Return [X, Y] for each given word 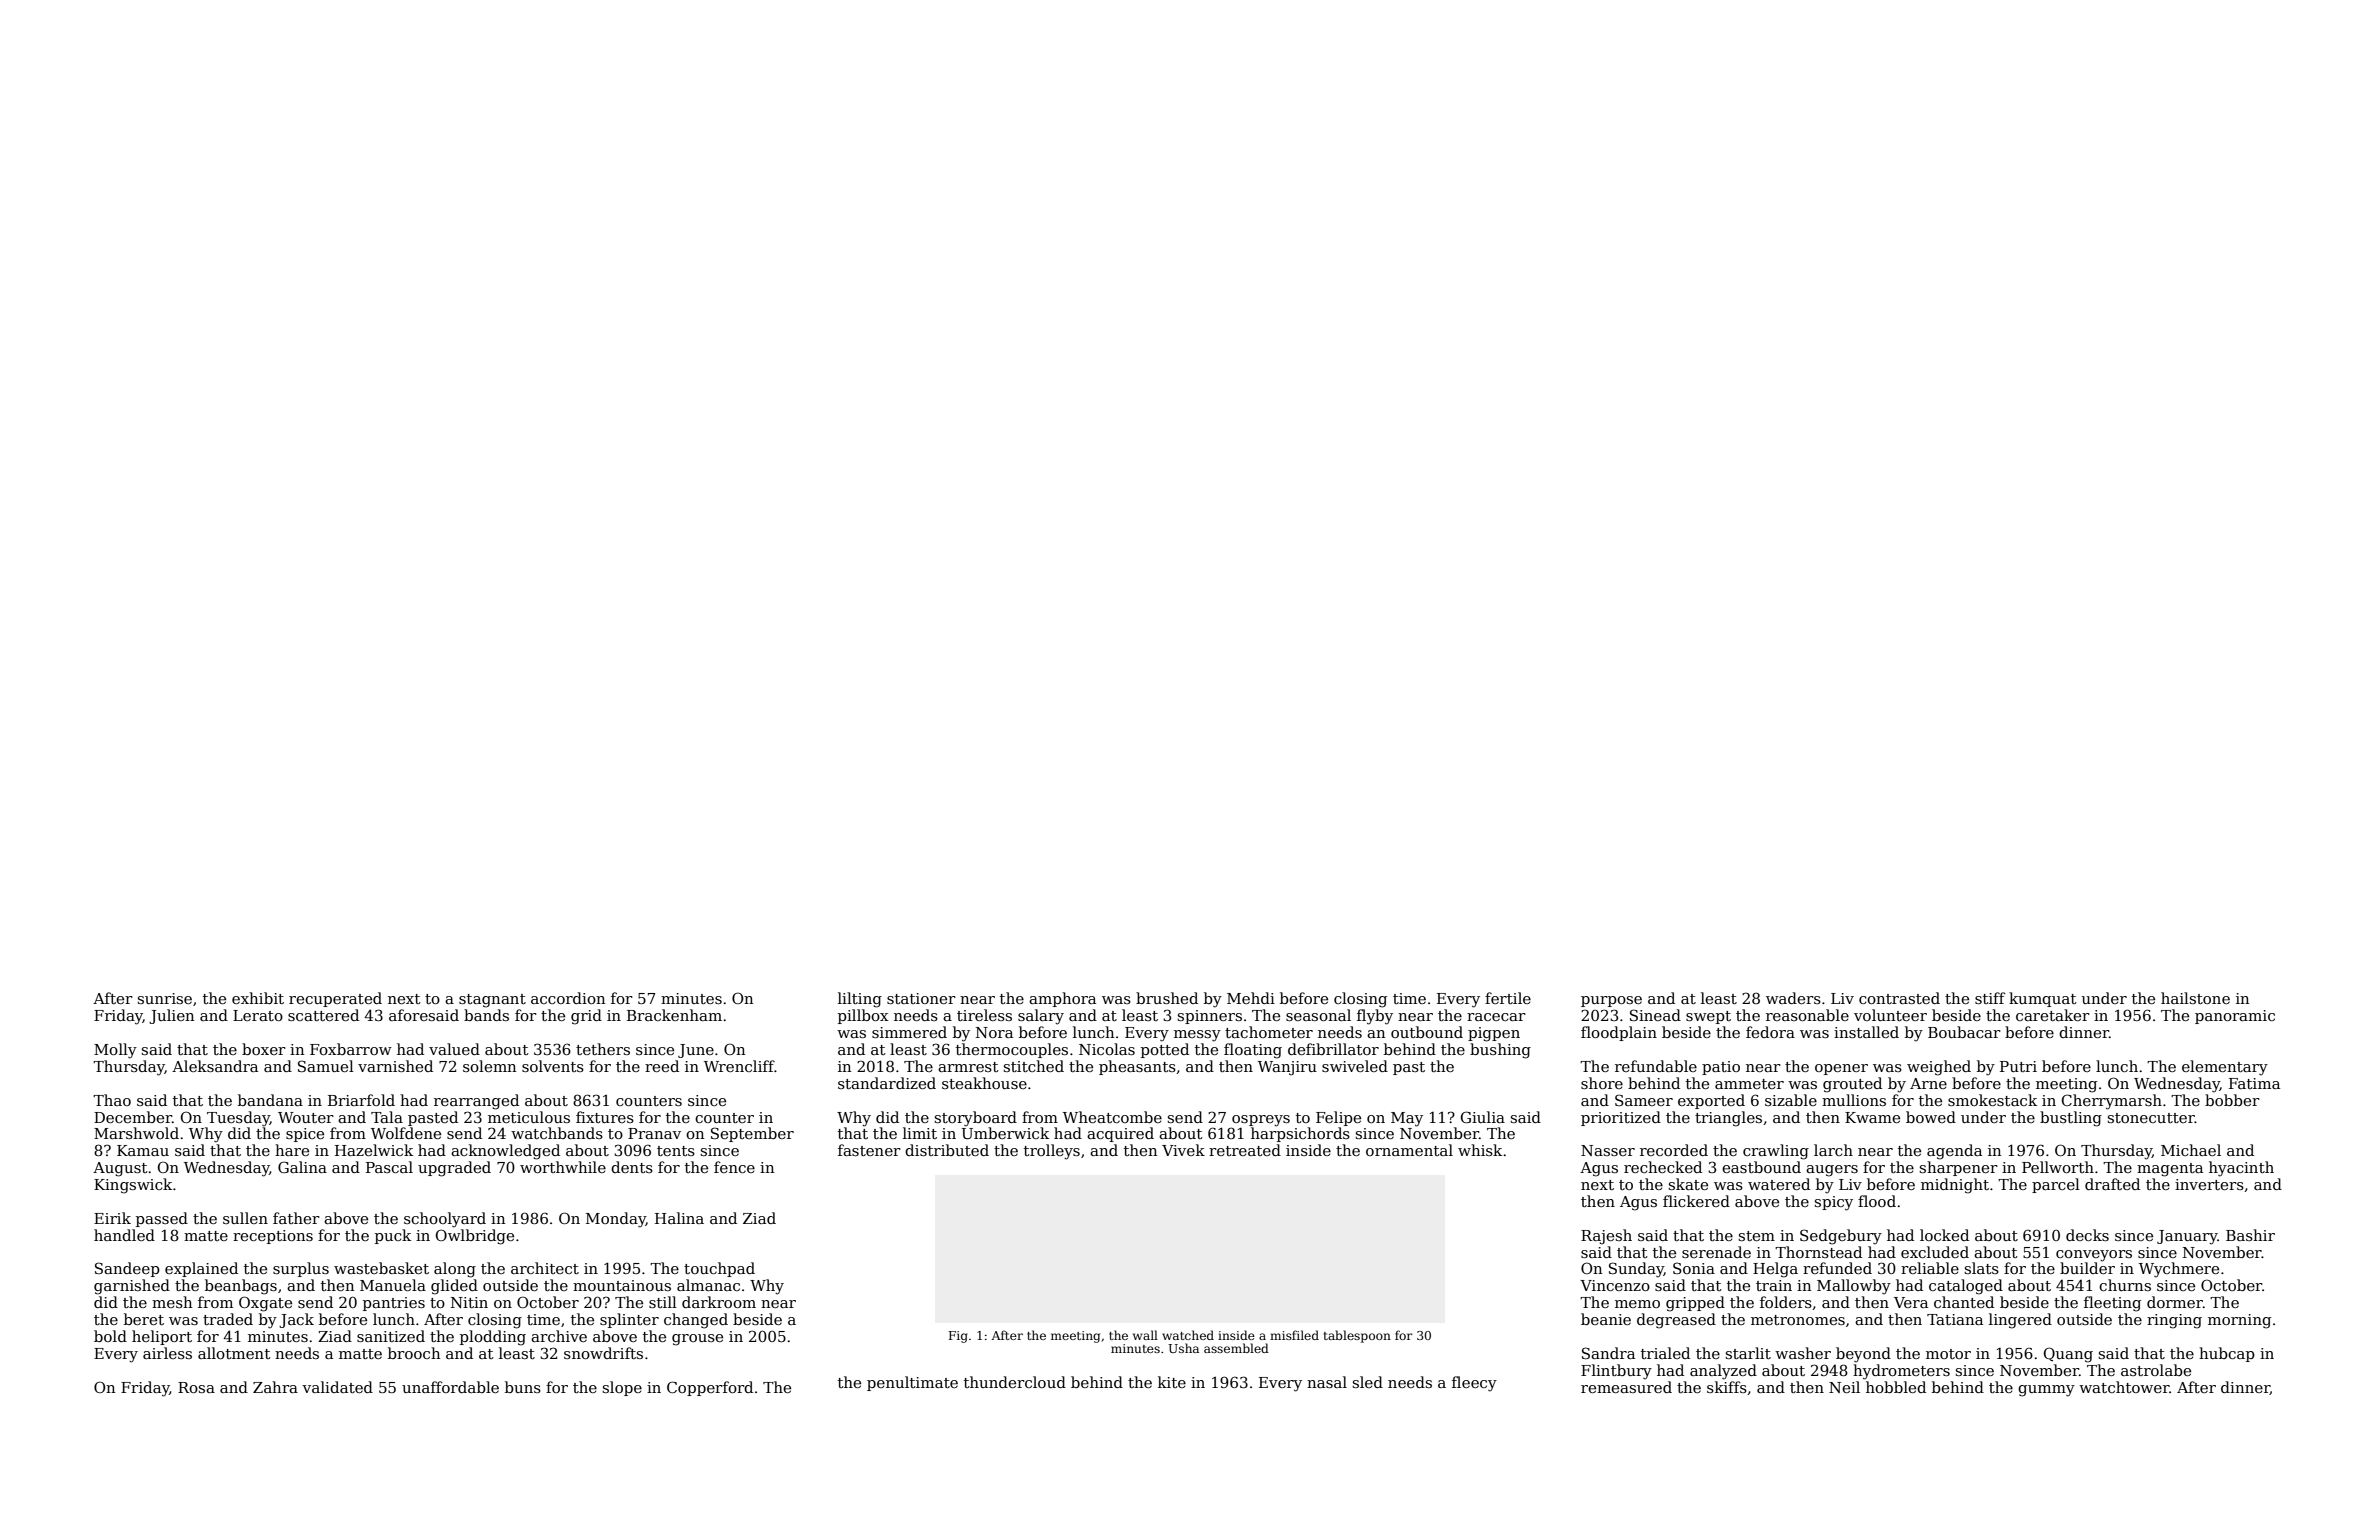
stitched [1033, 1066]
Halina [679, 1218]
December [133, 1117]
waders [1793, 998]
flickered [1696, 1201]
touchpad [719, 1269]
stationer [921, 998]
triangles [1728, 1119]
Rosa [196, 1387]
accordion [568, 998]
